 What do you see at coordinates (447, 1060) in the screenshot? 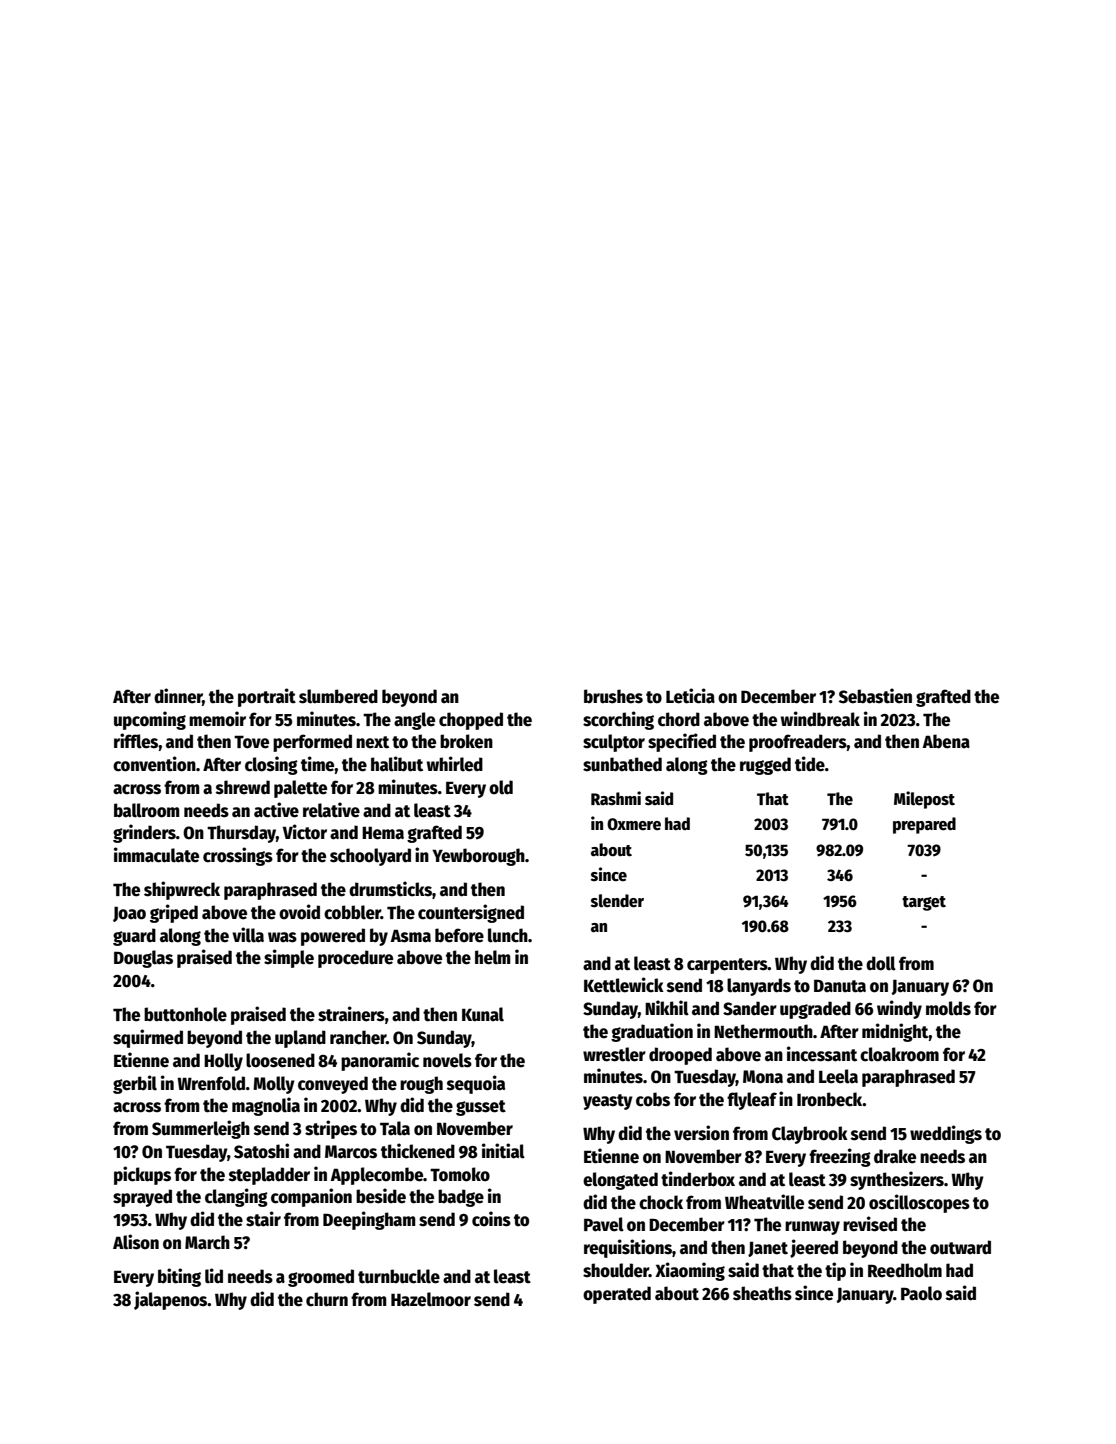
I see `novels` at bounding box center [447, 1060].
